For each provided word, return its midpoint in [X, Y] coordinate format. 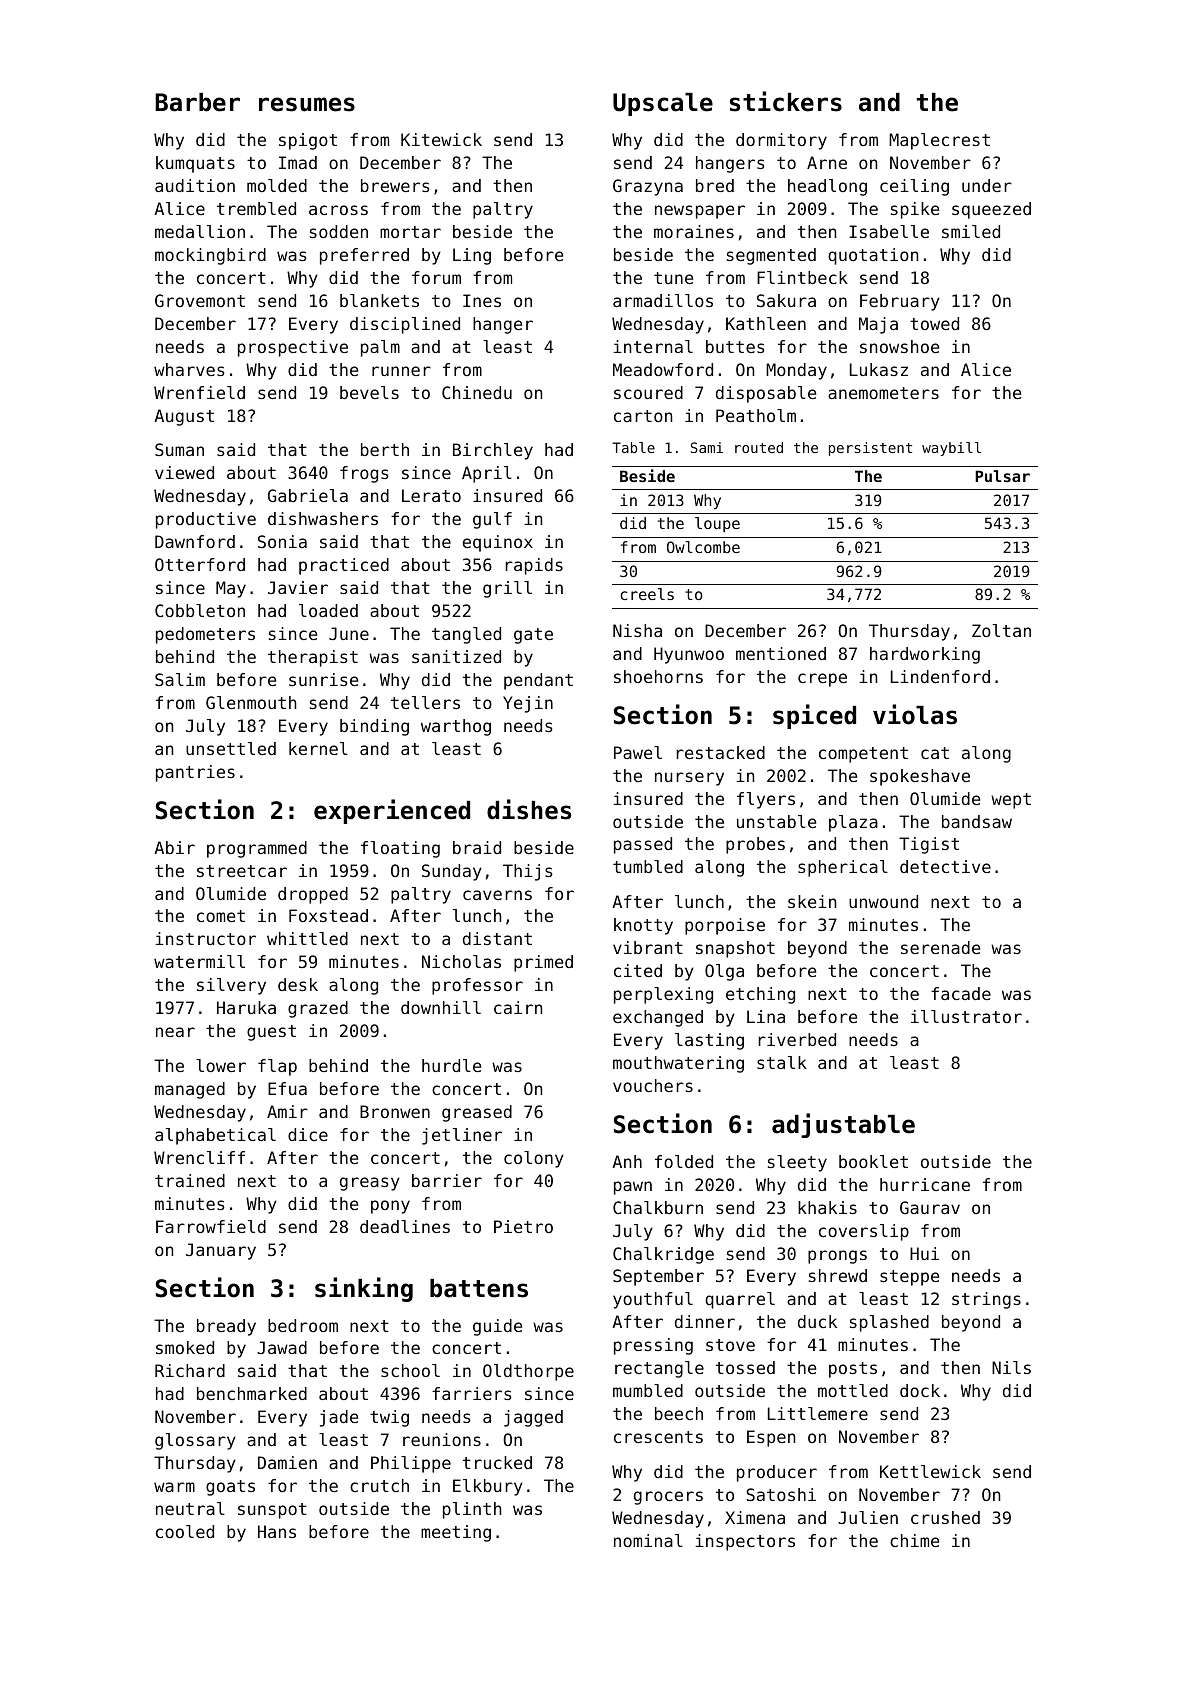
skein [812, 901]
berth [385, 449]
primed [543, 963]
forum [436, 277]
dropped [313, 895]
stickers [786, 101]
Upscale [663, 104]
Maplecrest [939, 141]
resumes [307, 104]
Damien [287, 1462]
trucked [497, 1462]
